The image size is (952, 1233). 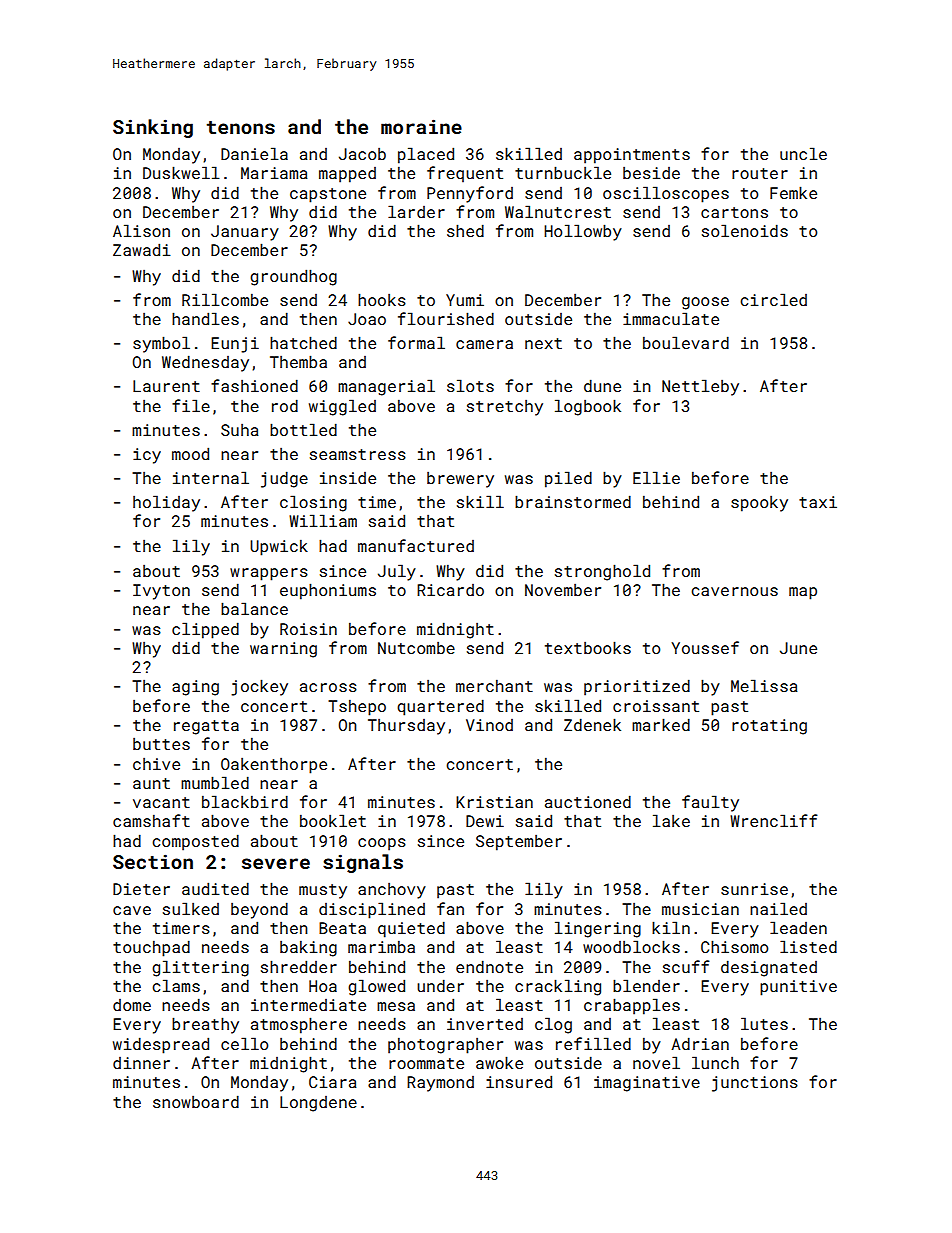 I want to click on William, so click(x=323, y=520).
